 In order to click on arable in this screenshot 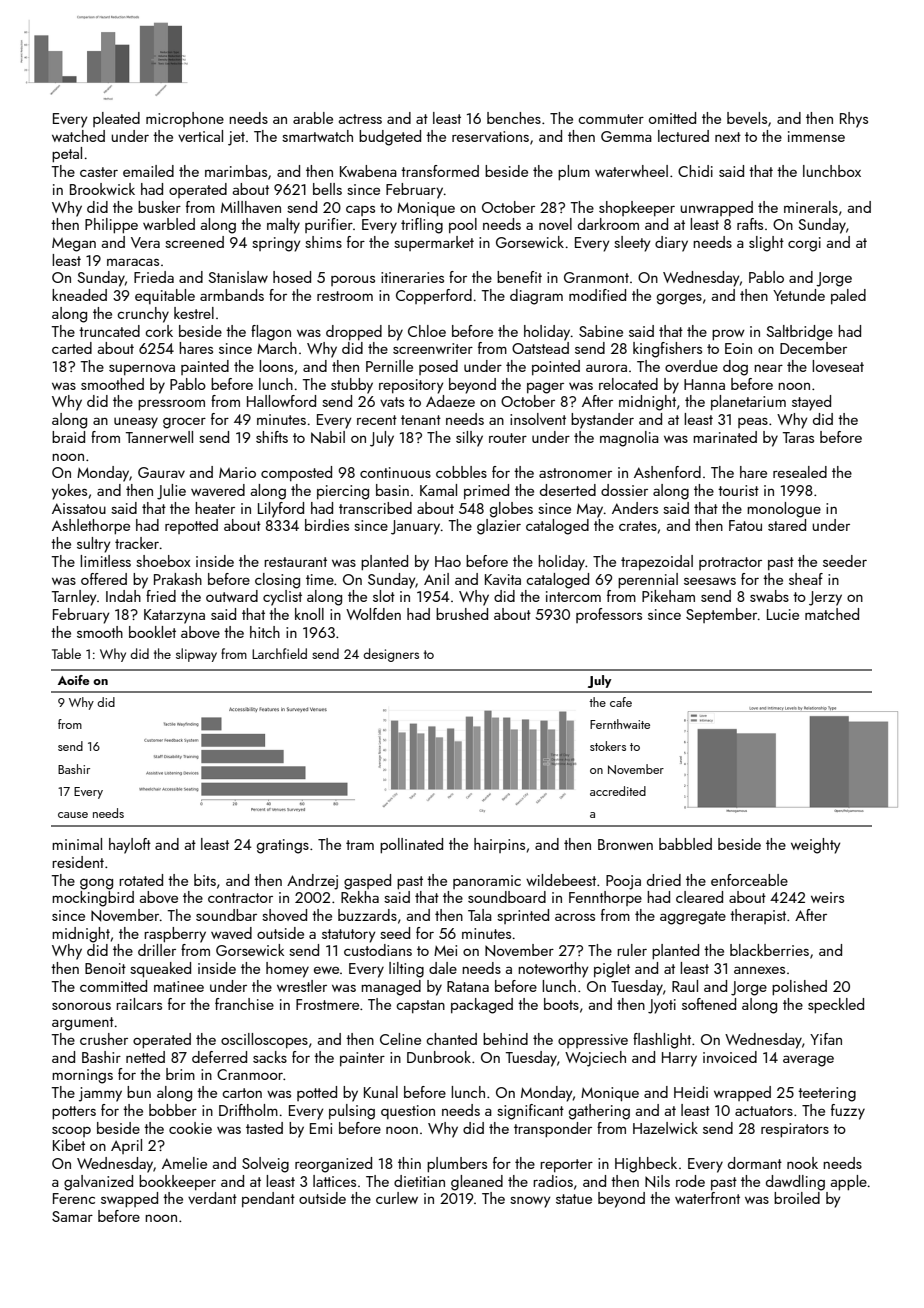, I will do `click(313, 118)`.
